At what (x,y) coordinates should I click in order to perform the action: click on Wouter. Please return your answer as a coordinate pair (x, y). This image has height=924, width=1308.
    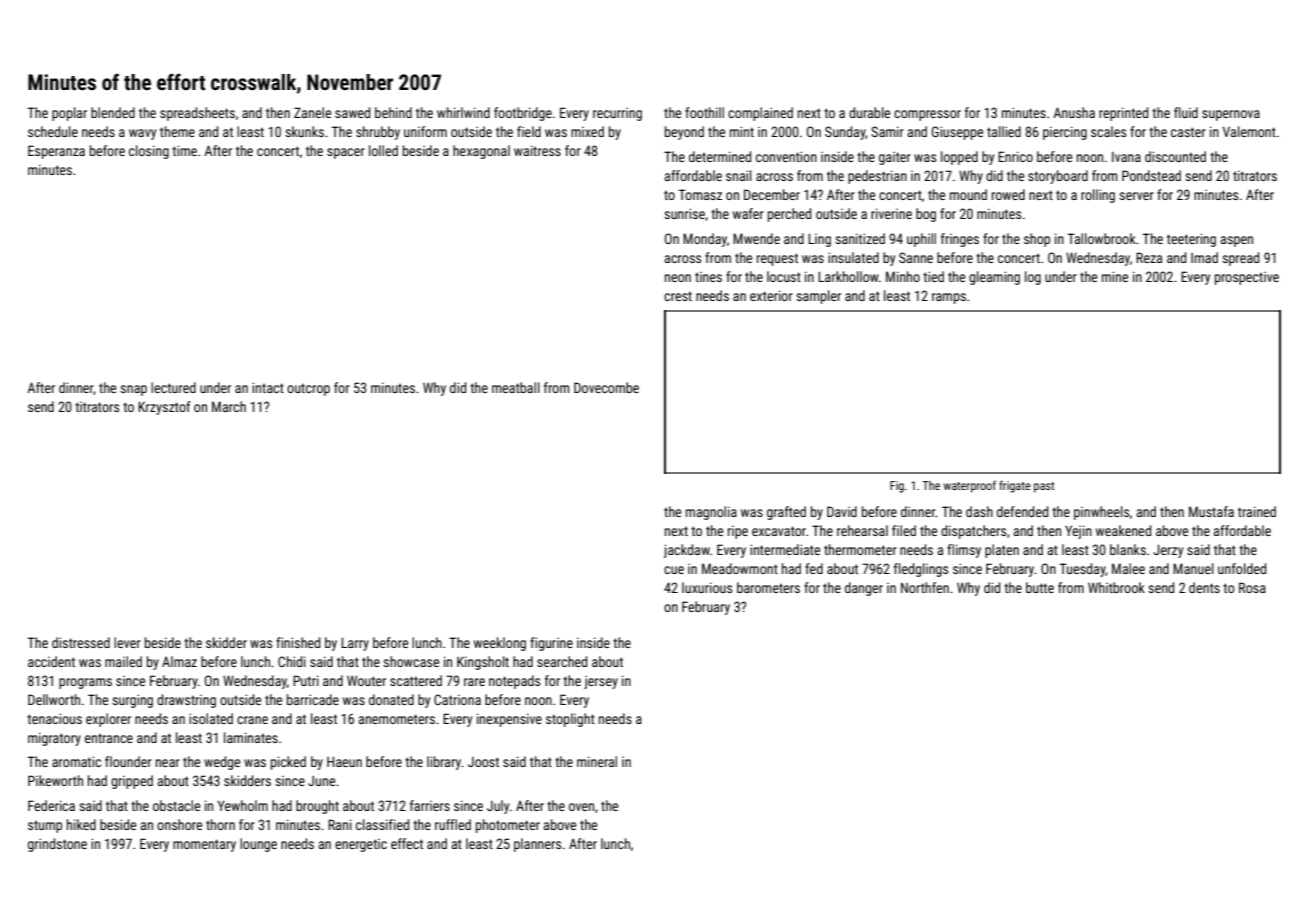
    Looking at the image, I should click on (366, 680).
